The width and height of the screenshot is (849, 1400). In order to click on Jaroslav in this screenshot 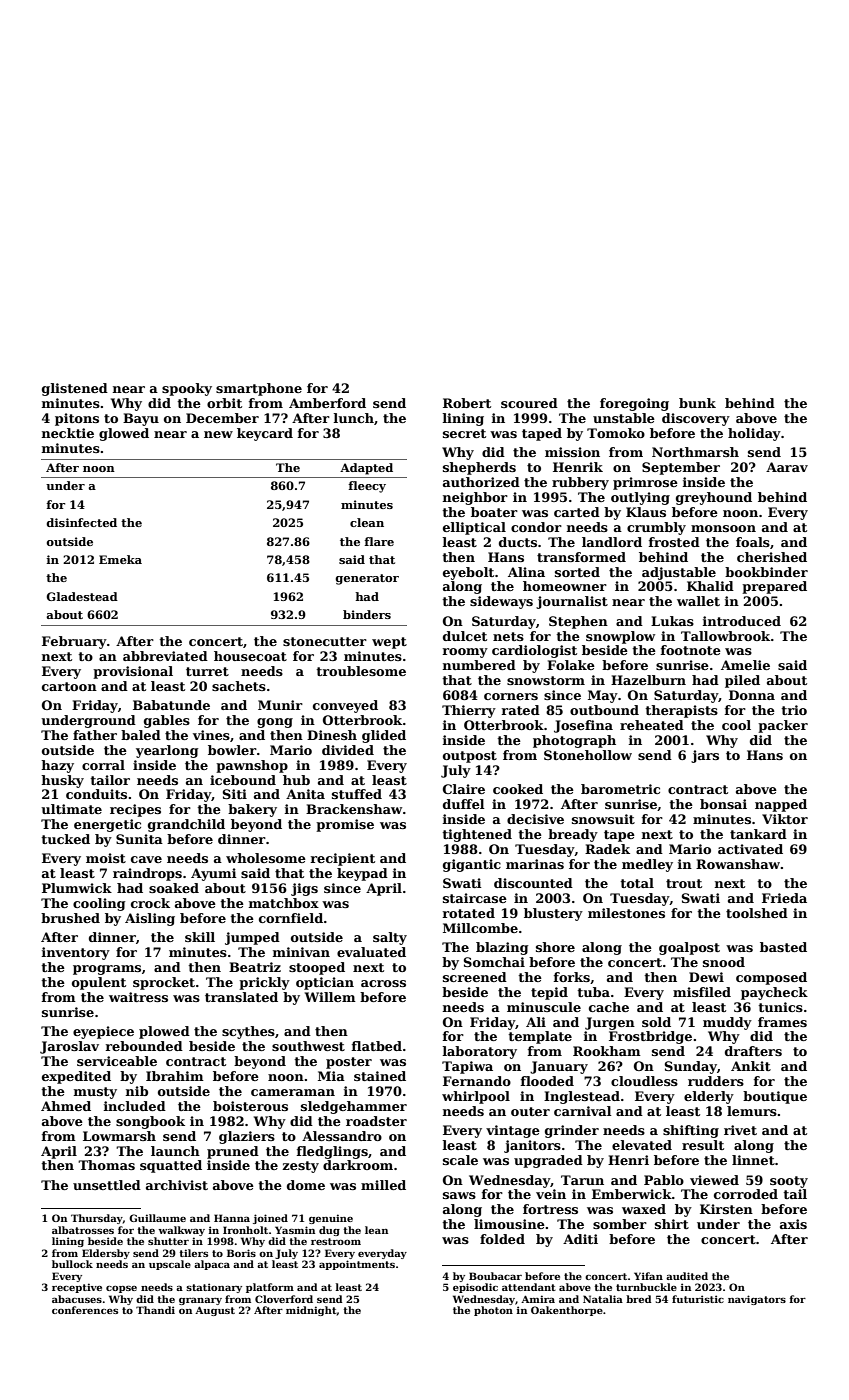, I will do `click(69, 1047)`.
